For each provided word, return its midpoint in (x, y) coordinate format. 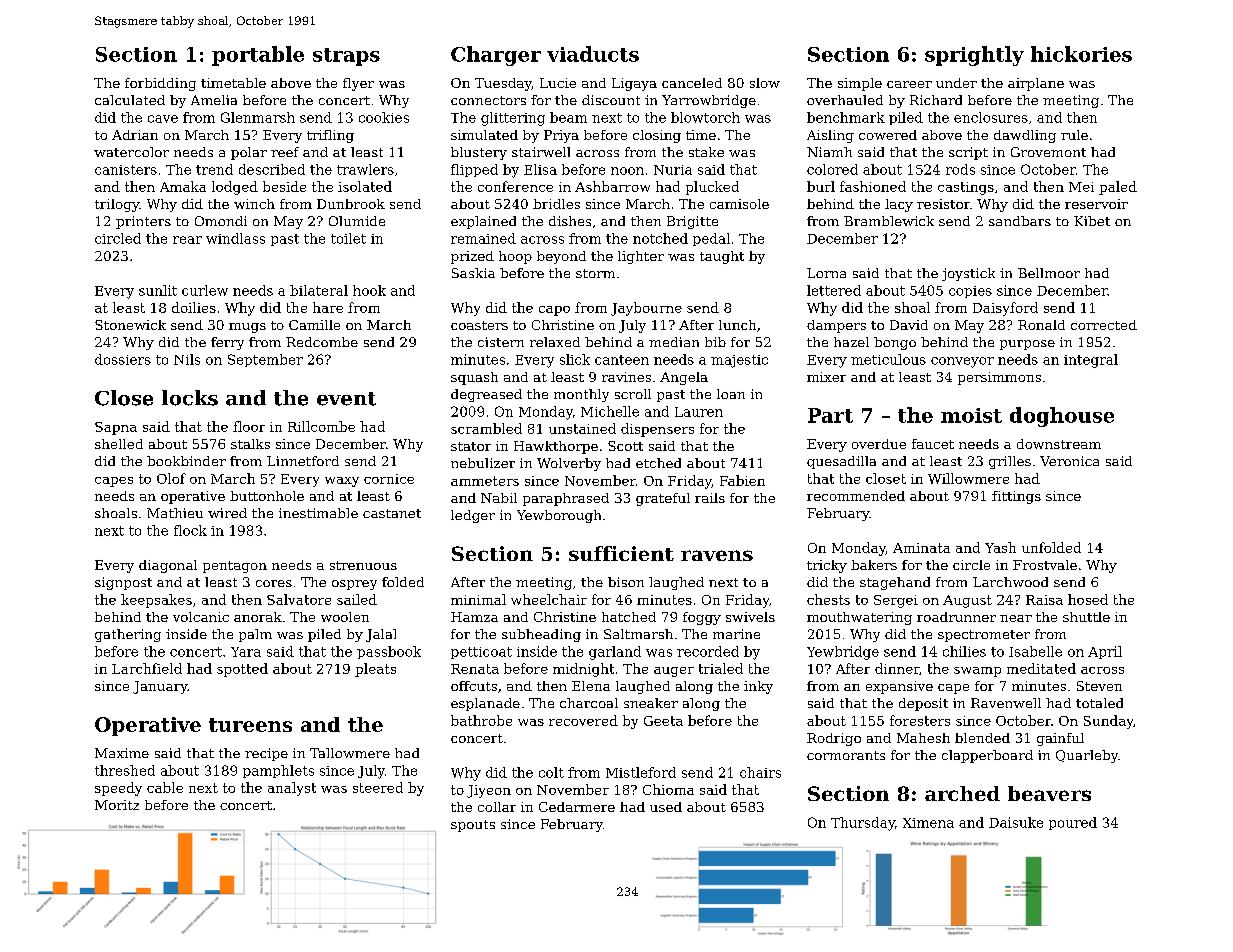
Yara (246, 652)
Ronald (1041, 325)
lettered (834, 290)
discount (611, 100)
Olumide (357, 221)
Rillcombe (321, 426)
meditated (1041, 668)
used (666, 807)
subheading (541, 635)
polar (249, 153)
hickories (1081, 54)
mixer (826, 377)
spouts (473, 826)
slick (575, 359)
